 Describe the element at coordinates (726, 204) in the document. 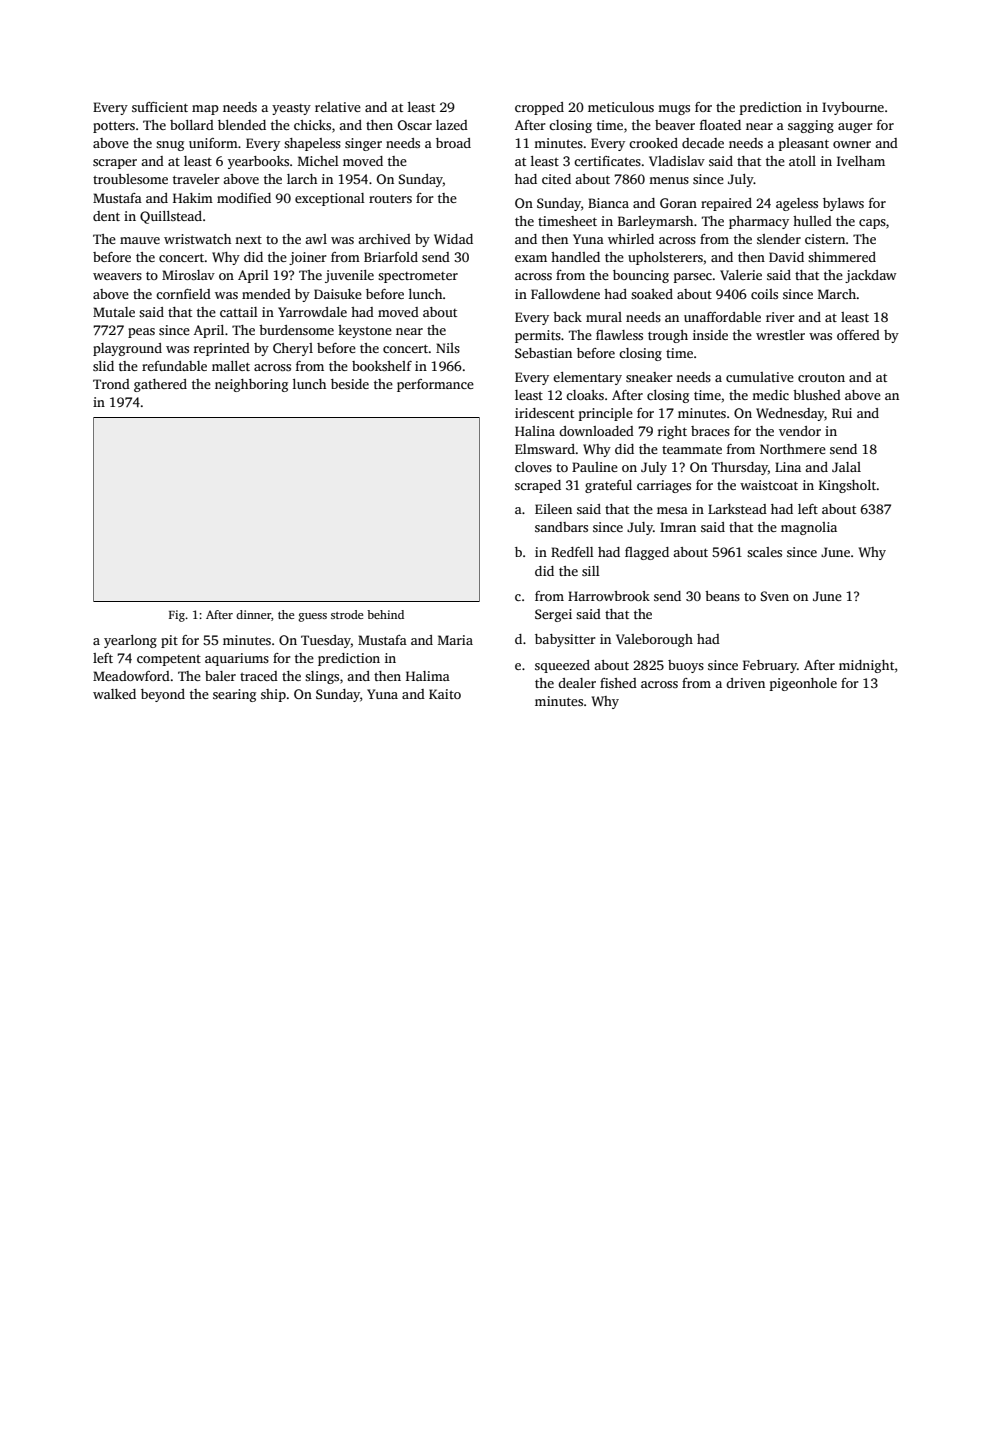

I see `repaired` at that location.
